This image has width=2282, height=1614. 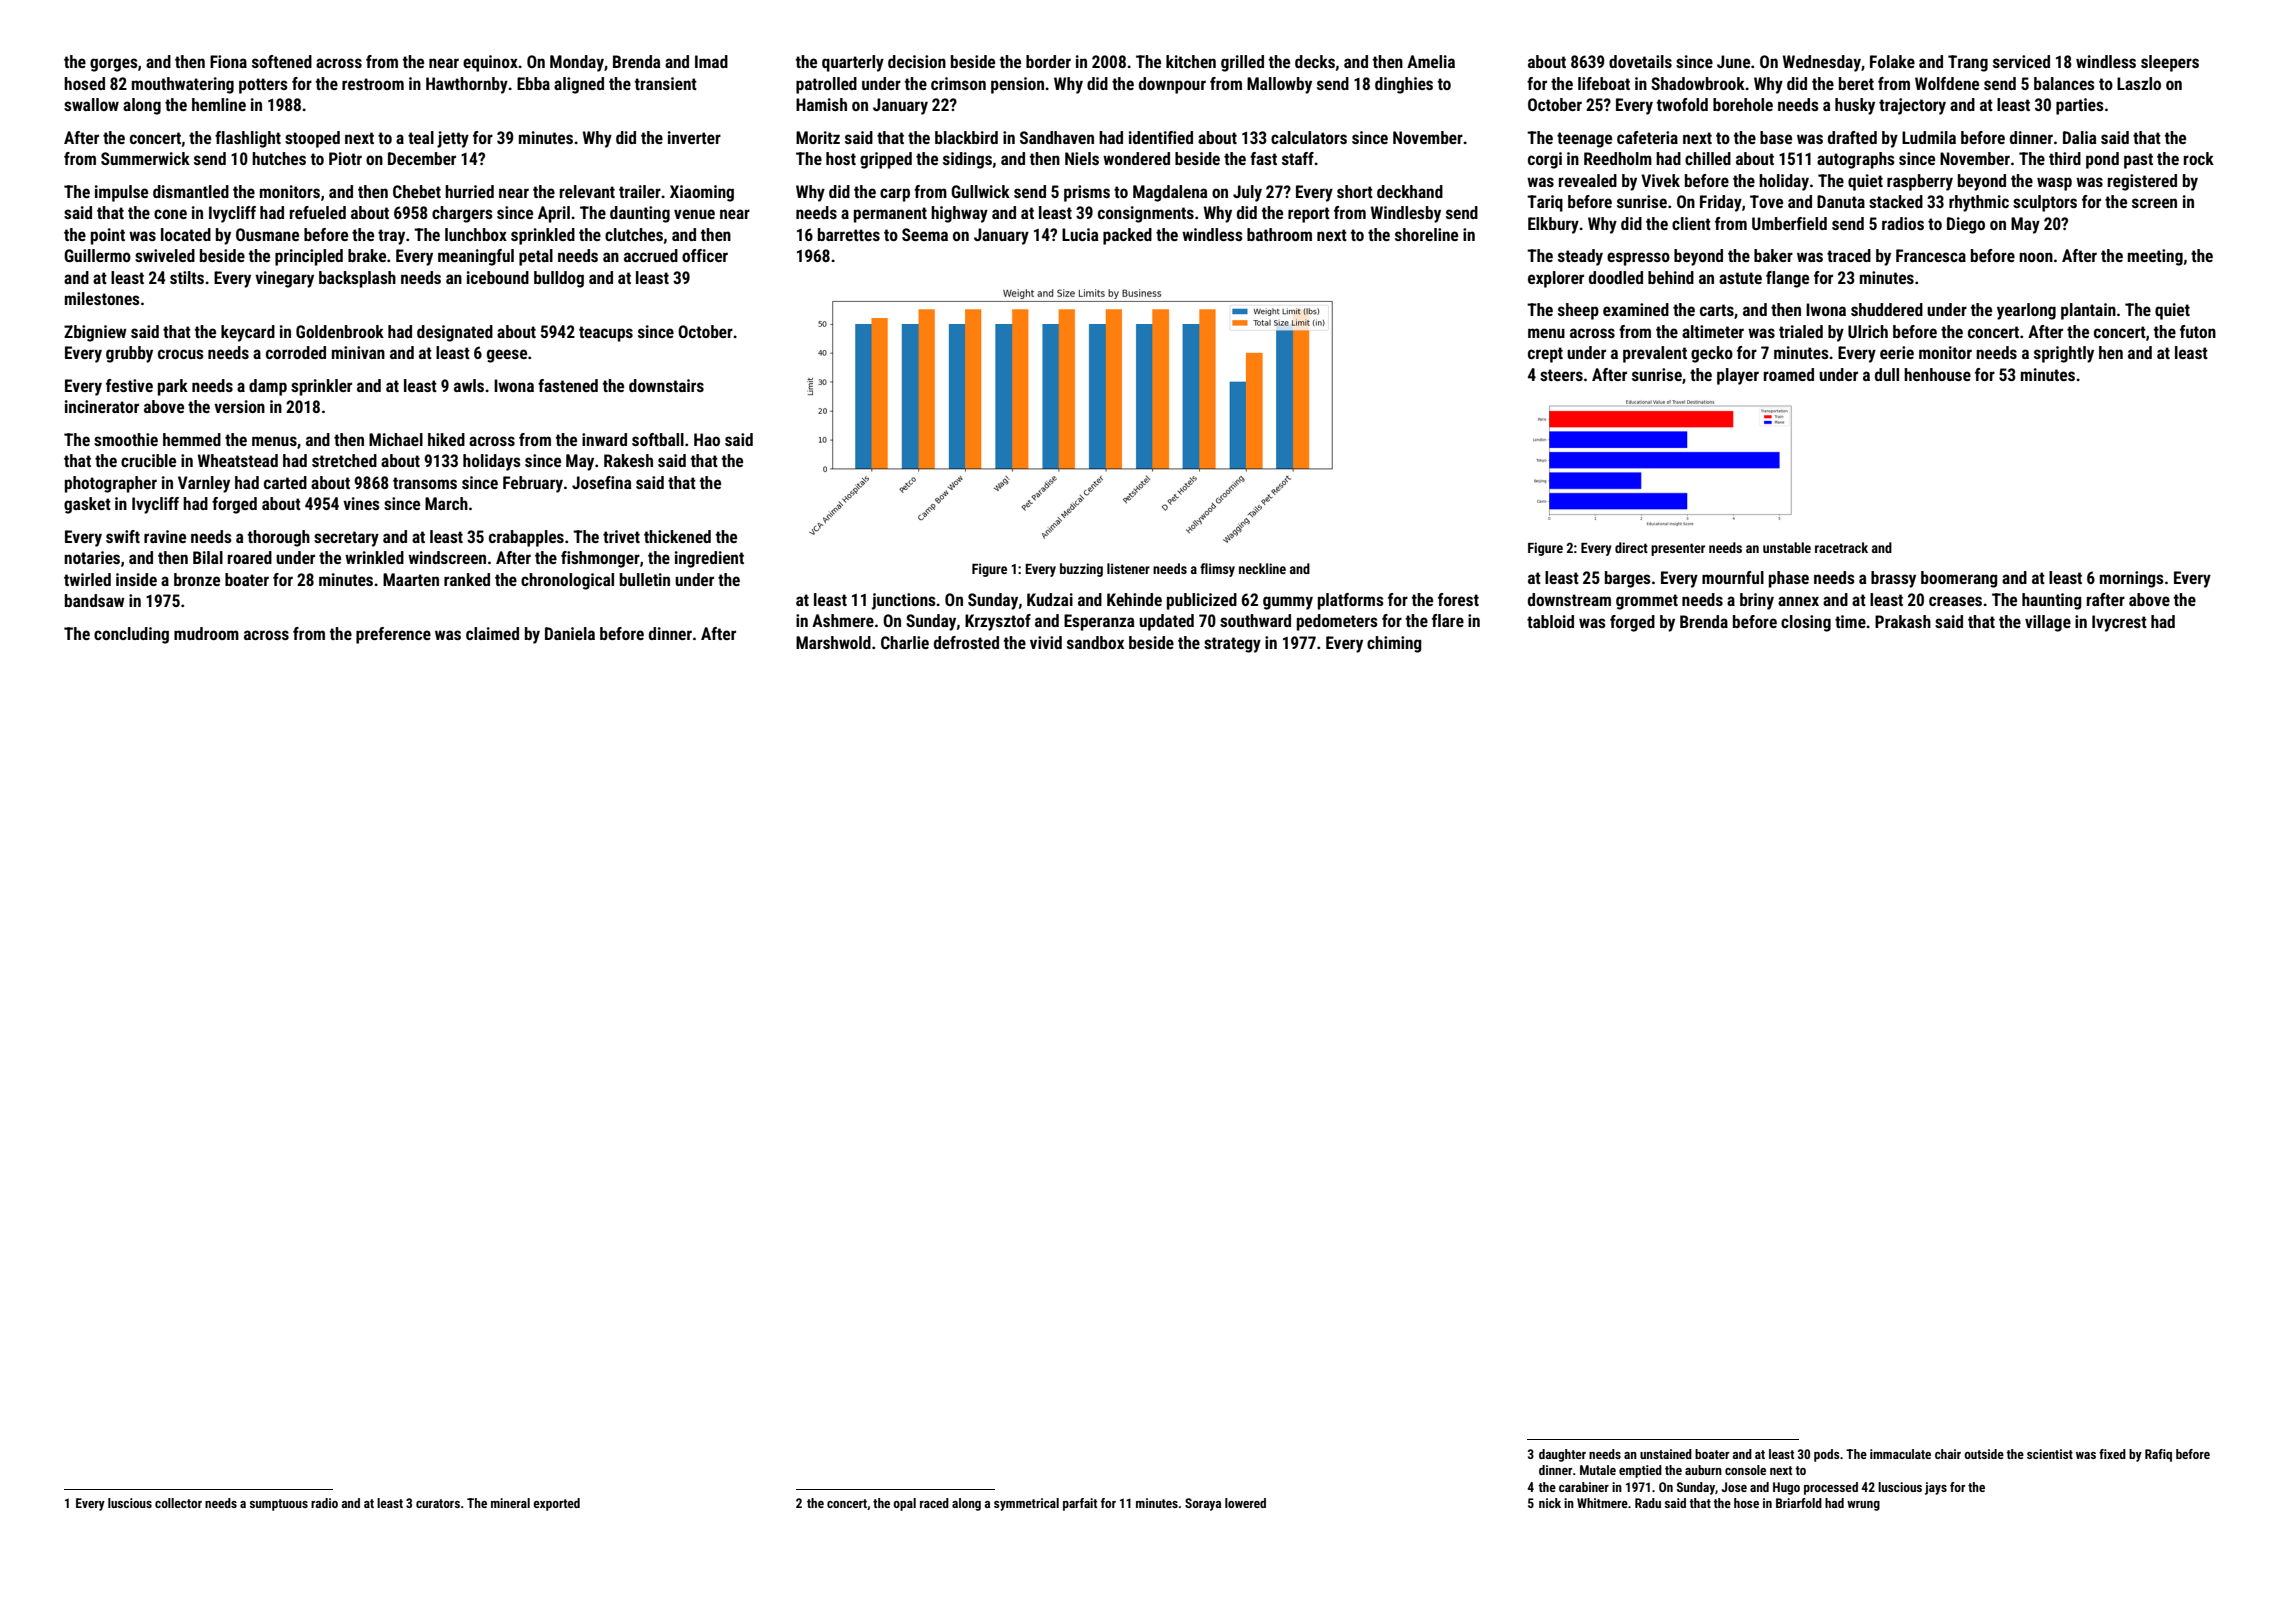 I want to click on stooped, so click(x=312, y=139).
